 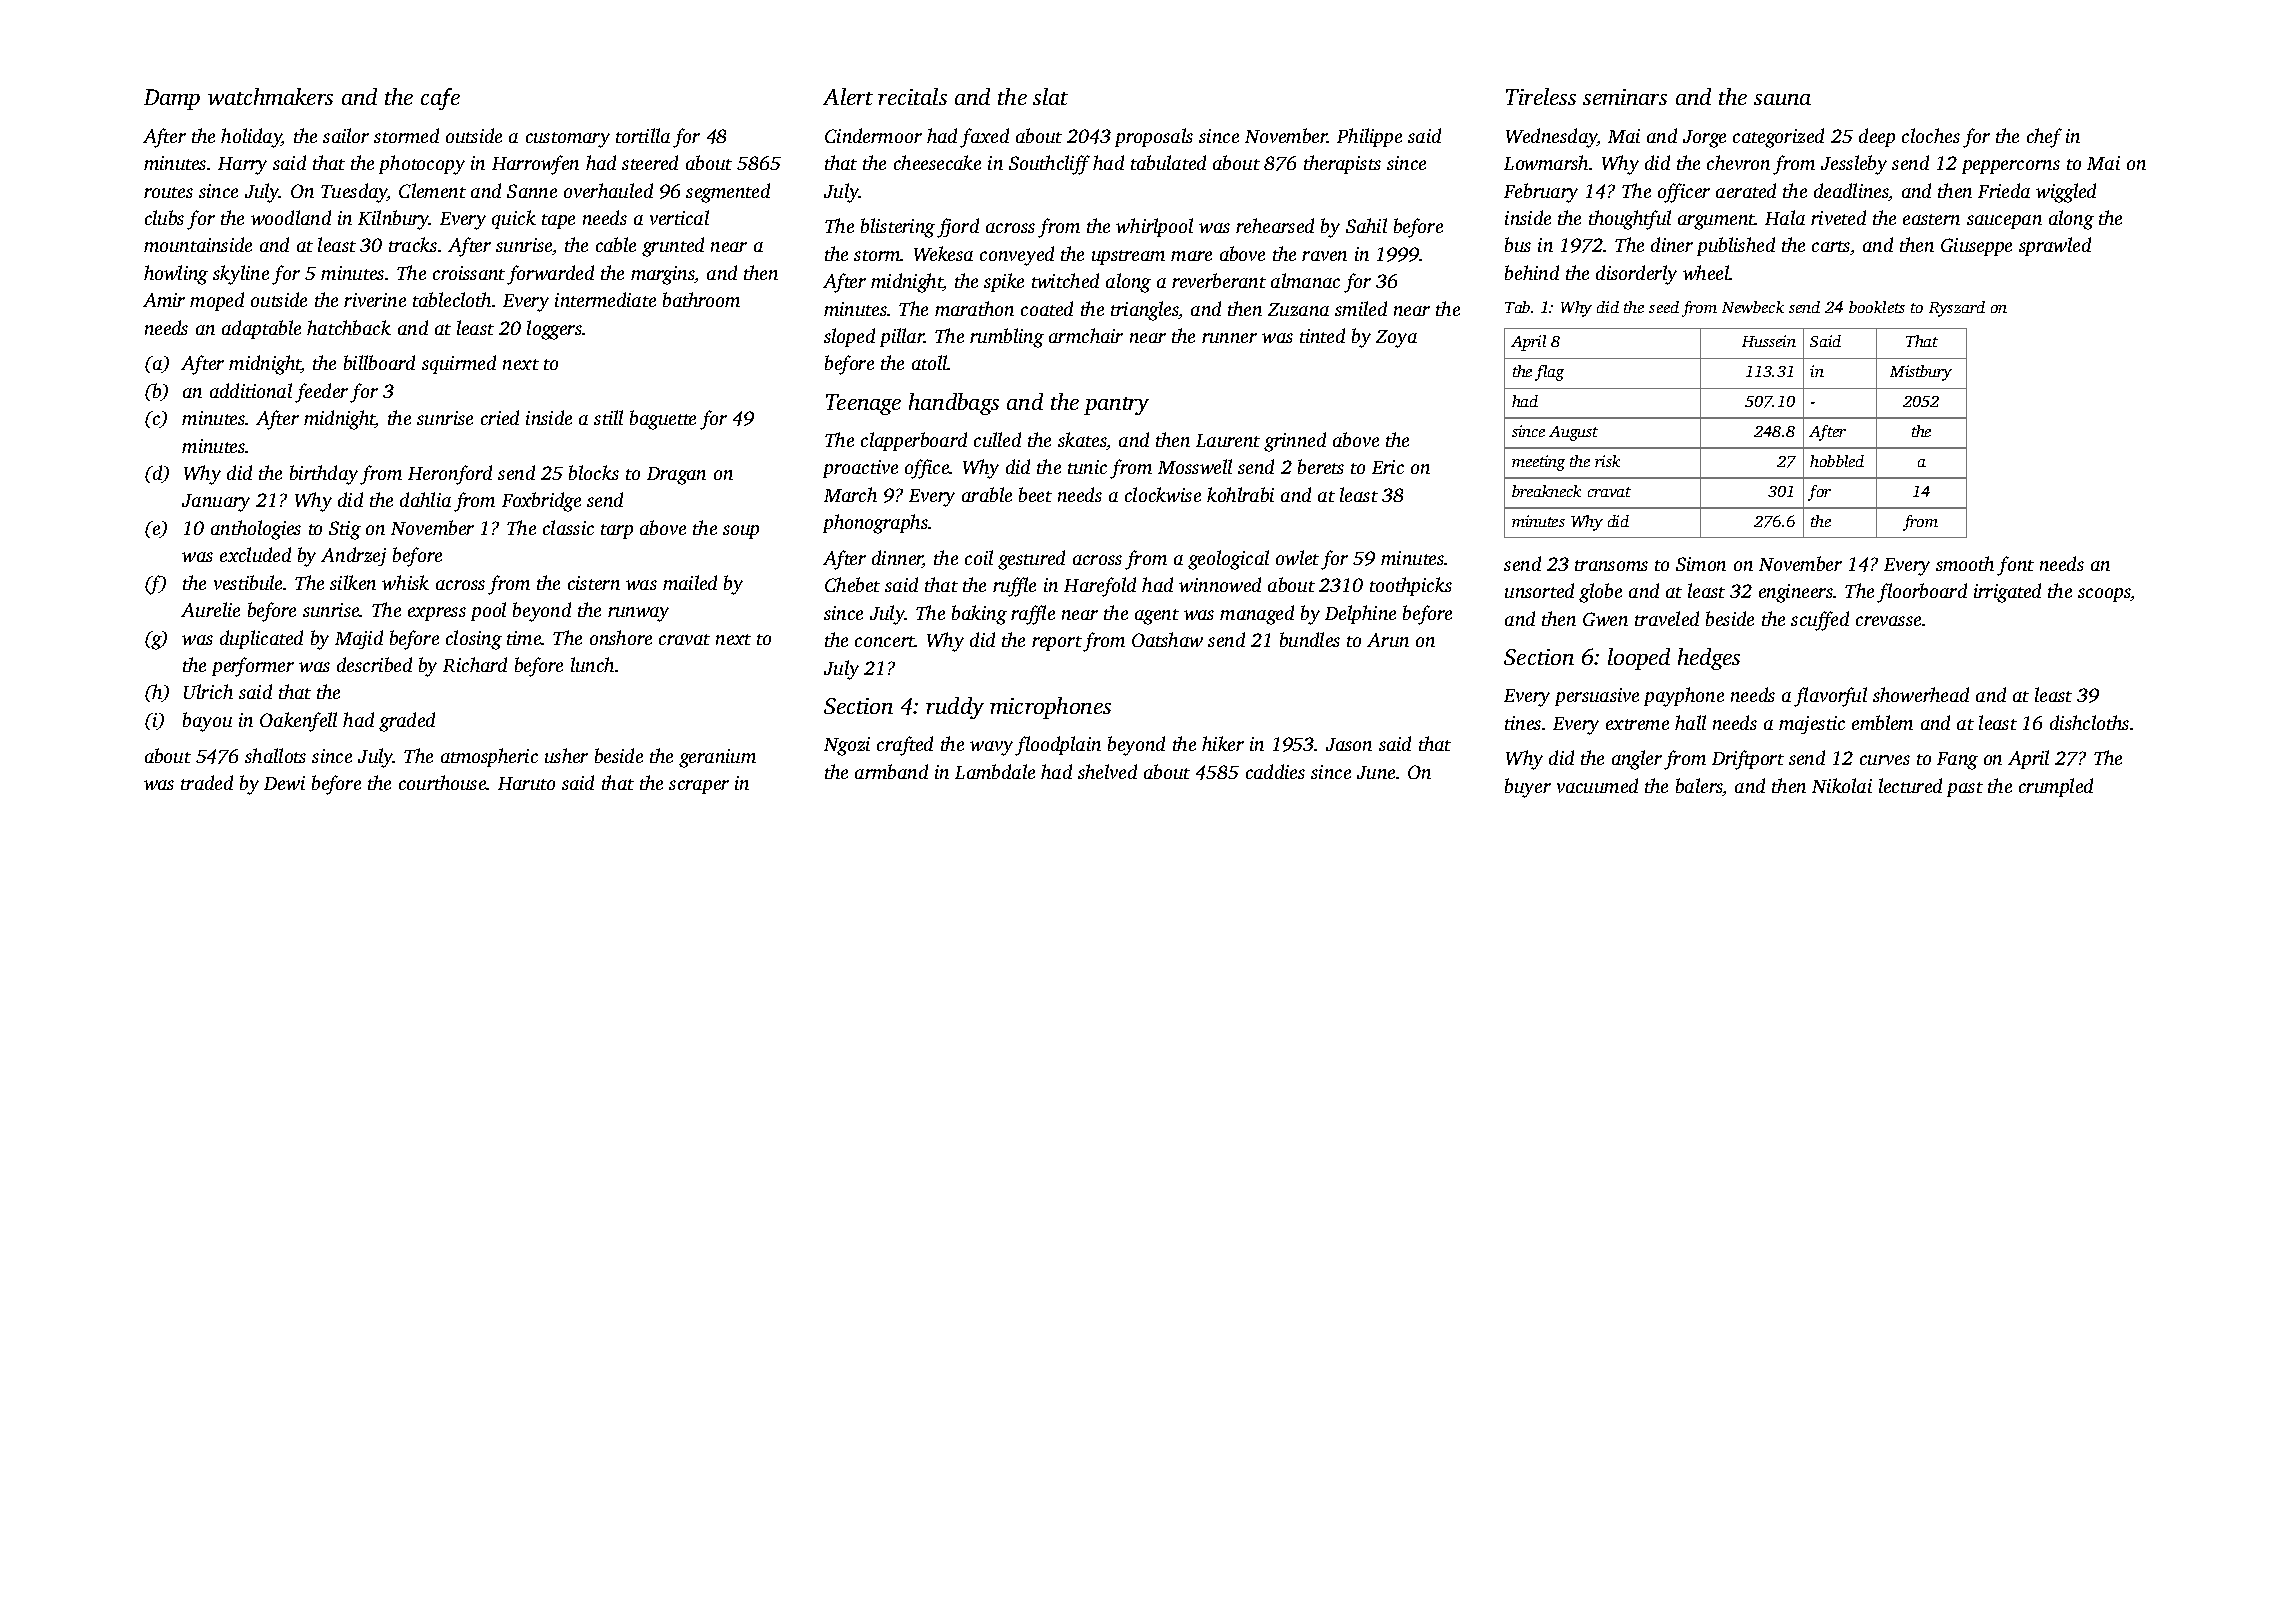 I want to click on Chebet, so click(x=852, y=584).
